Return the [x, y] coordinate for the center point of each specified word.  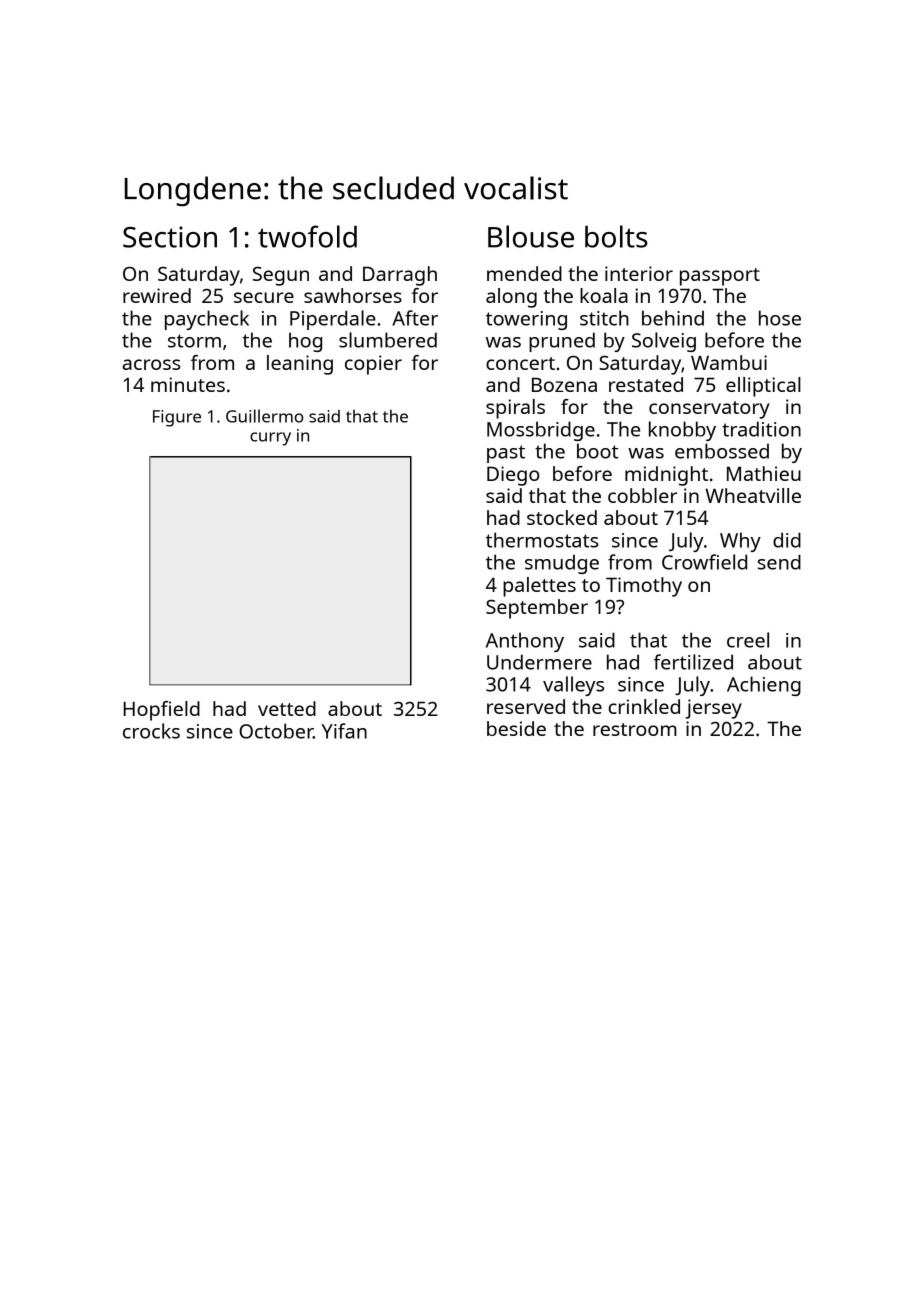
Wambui [729, 362]
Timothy [644, 587]
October [276, 731]
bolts [616, 236]
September [537, 609]
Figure [177, 418]
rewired [157, 295]
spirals [515, 409]
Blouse [531, 236]
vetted [287, 708]
